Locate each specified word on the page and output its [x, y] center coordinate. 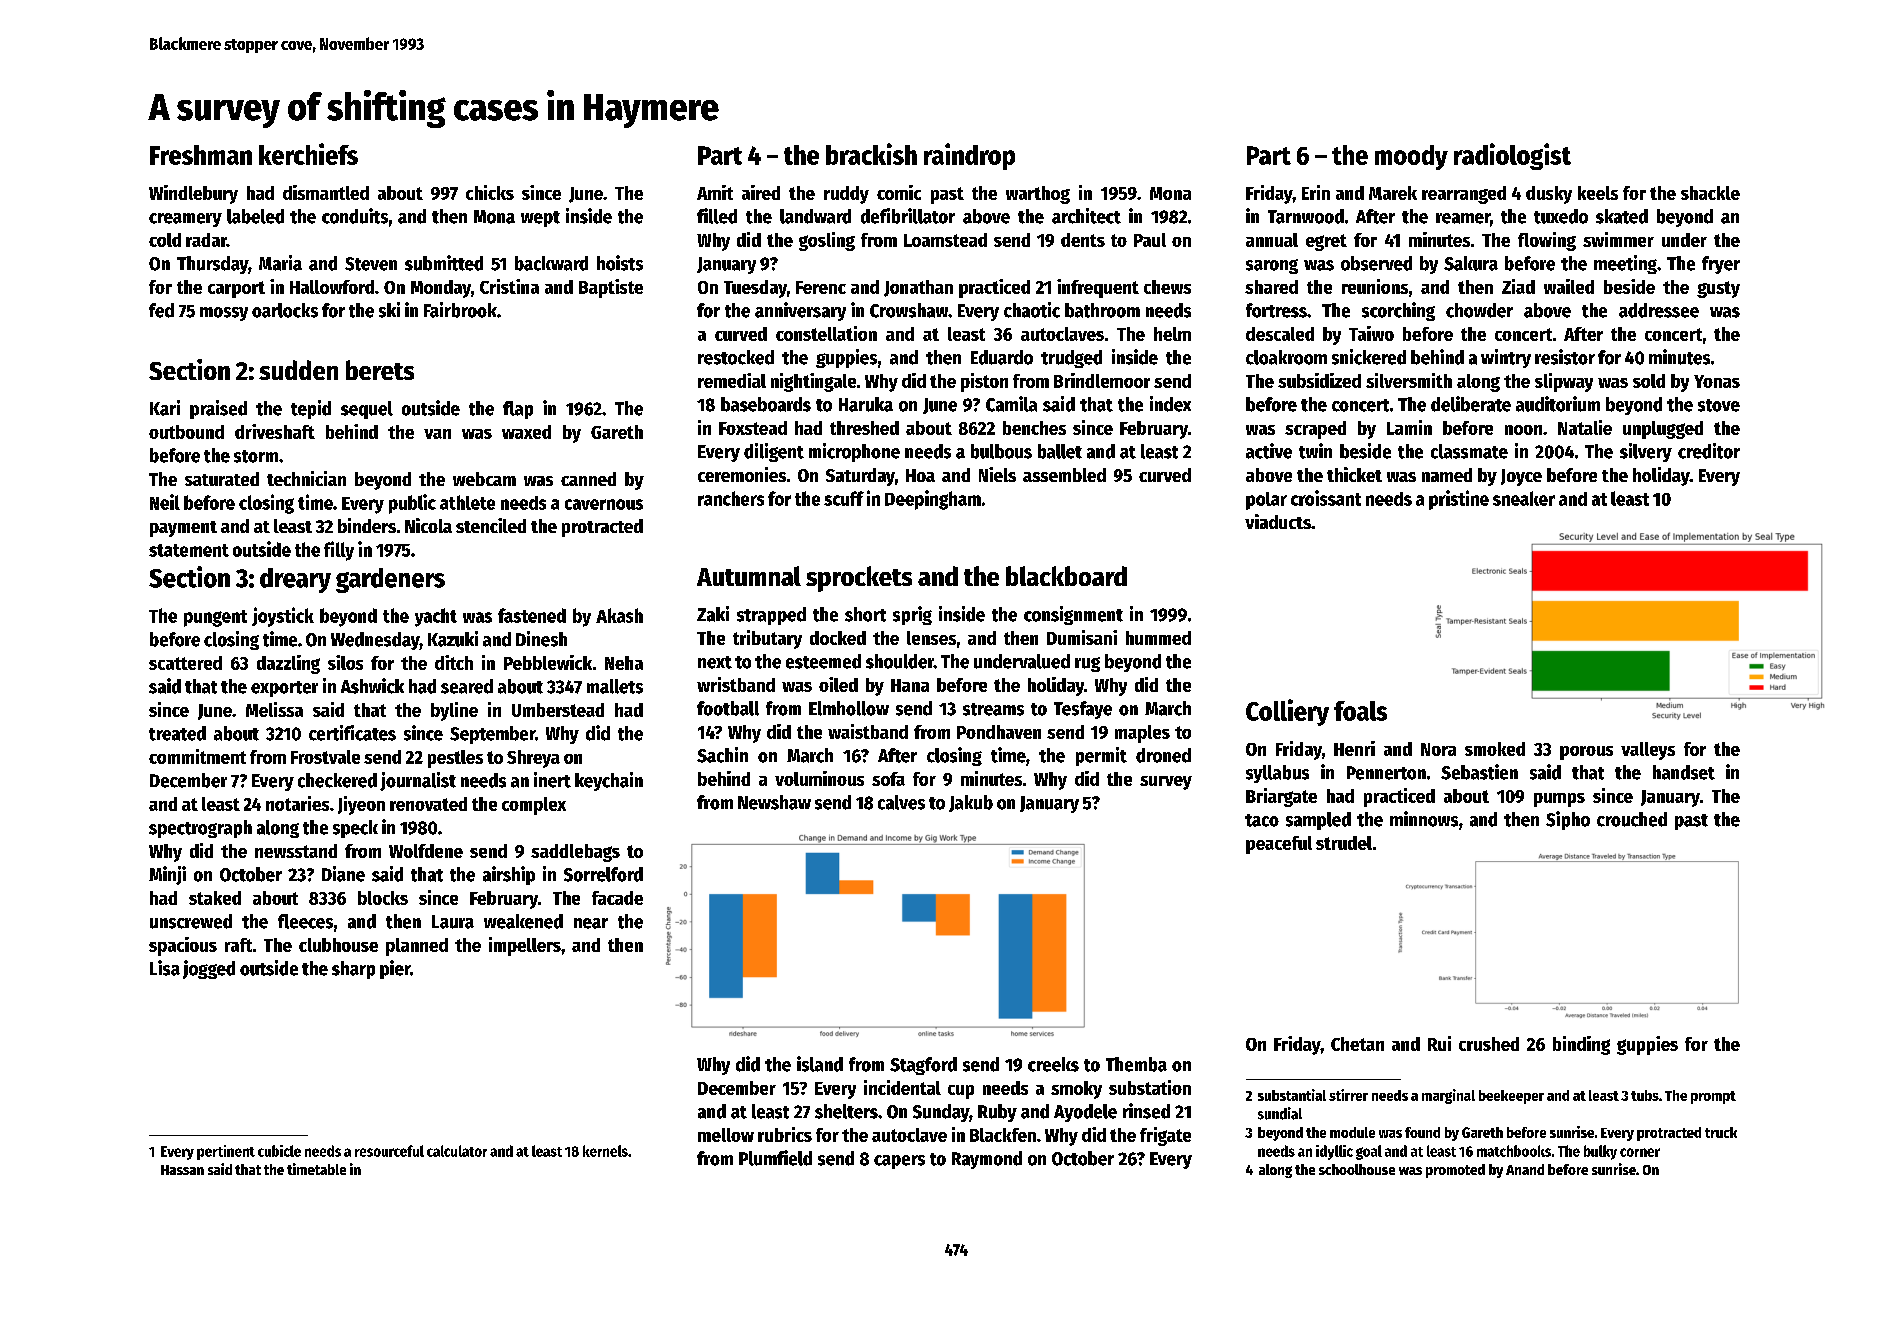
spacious [183, 946]
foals [1360, 711]
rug [1087, 664]
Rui [1439, 1043]
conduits [355, 216]
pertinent [226, 1152]
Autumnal [749, 576]
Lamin [1409, 427]
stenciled [491, 525]
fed [161, 310]
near [591, 923]
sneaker [1524, 498]
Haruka [866, 404]
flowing [1547, 241]
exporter [284, 689]
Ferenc [821, 287]
